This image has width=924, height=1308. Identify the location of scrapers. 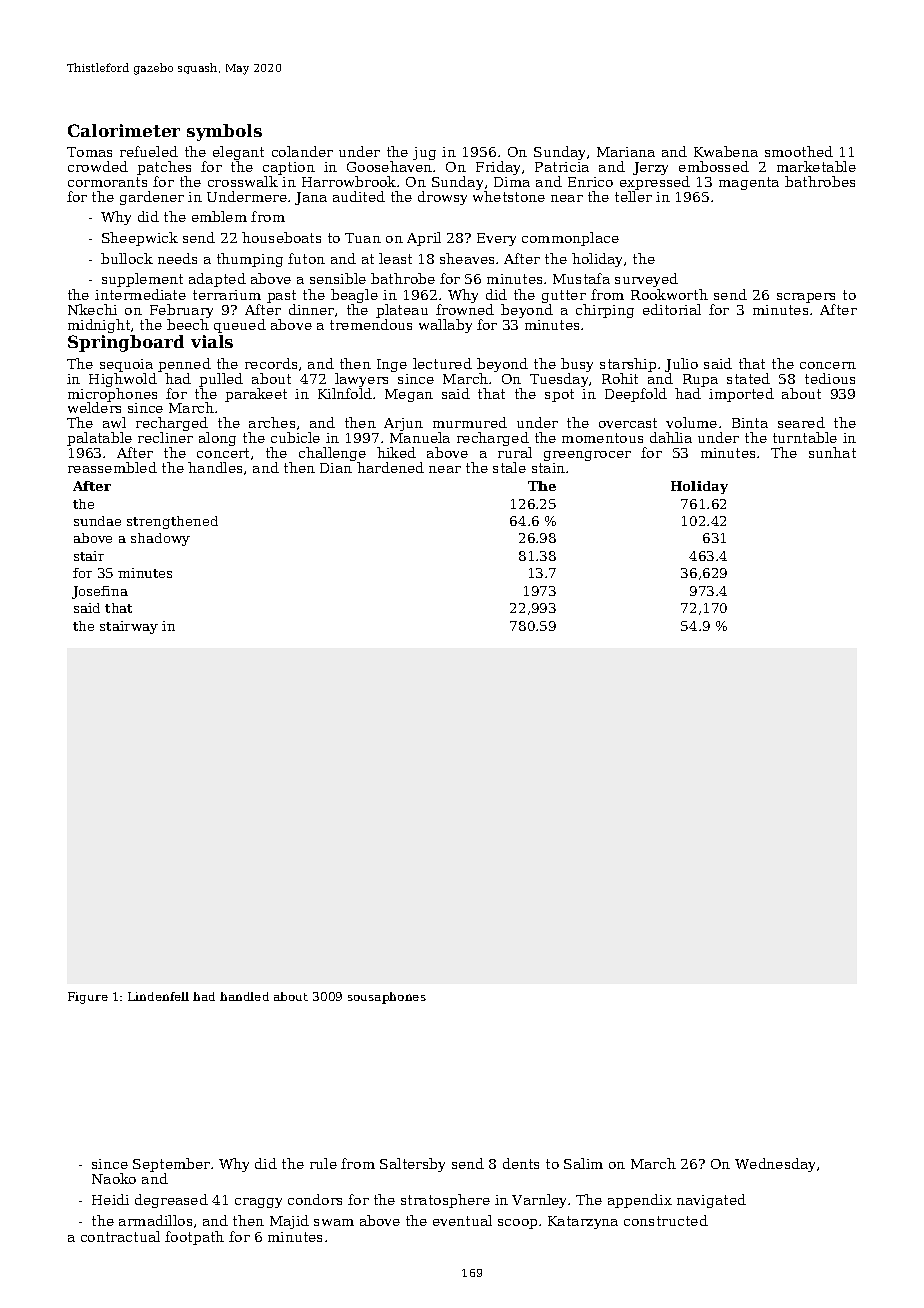
(806, 298).
